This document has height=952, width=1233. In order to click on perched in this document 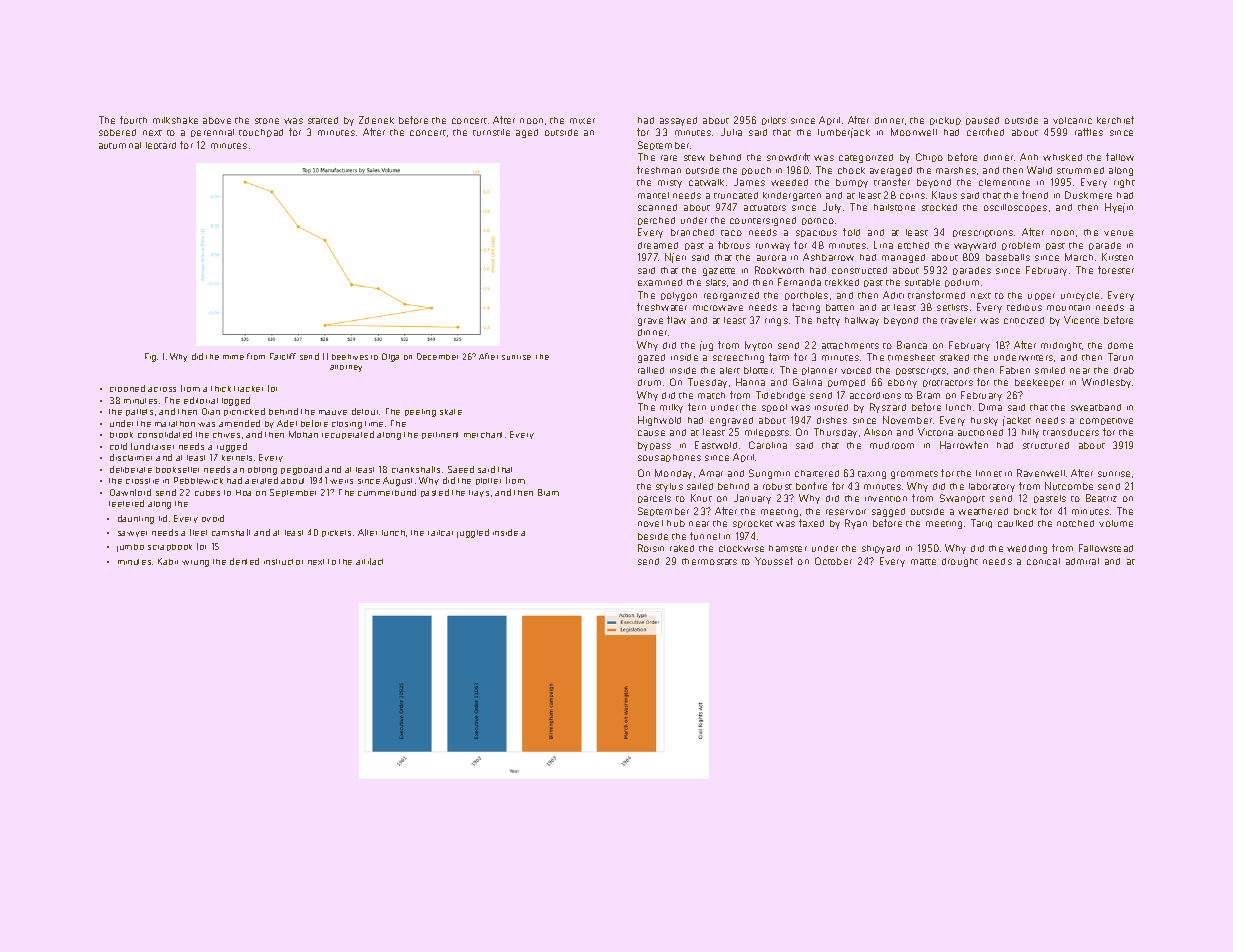, I will do `click(656, 221)`.
